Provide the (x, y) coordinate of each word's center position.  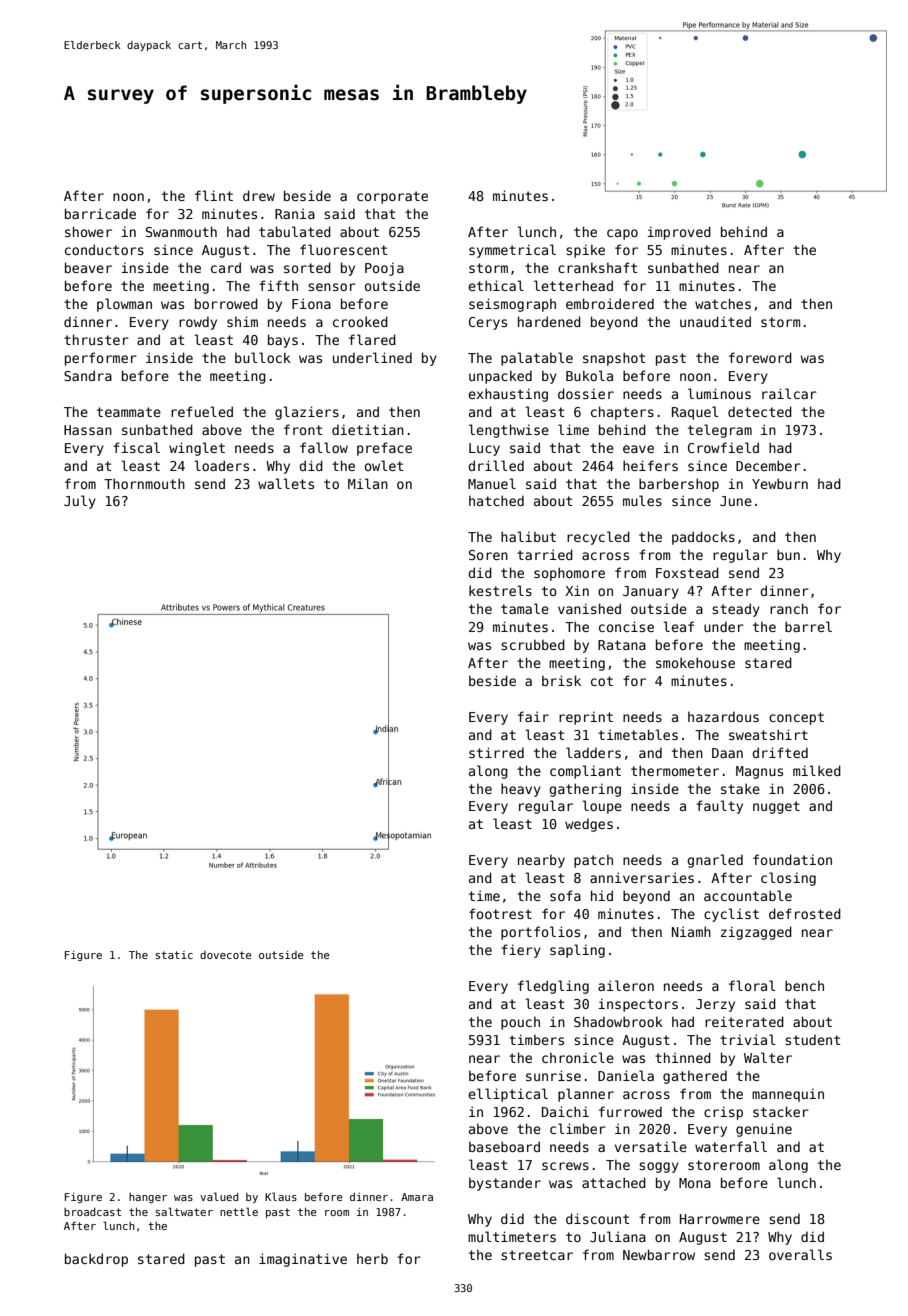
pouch (520, 1023)
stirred (496, 752)
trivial (747, 1039)
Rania (295, 213)
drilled (496, 465)
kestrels (500, 590)
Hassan (88, 430)
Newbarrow (659, 1254)
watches (723, 303)
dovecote (226, 955)
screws (565, 1166)
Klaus (281, 1196)
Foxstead (687, 572)
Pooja (384, 269)
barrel (808, 626)
